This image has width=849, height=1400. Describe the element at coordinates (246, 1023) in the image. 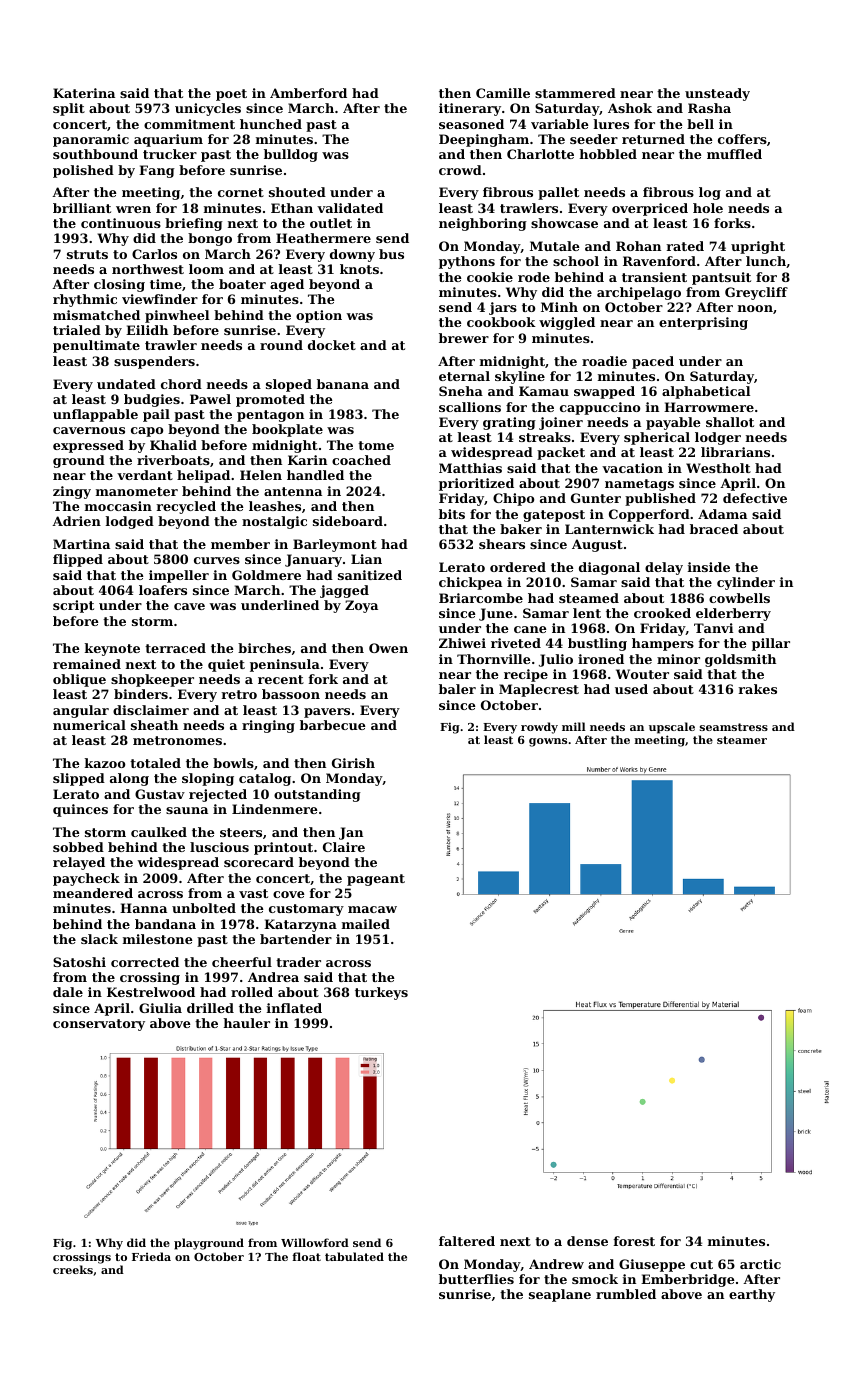

I see `hauler` at that location.
